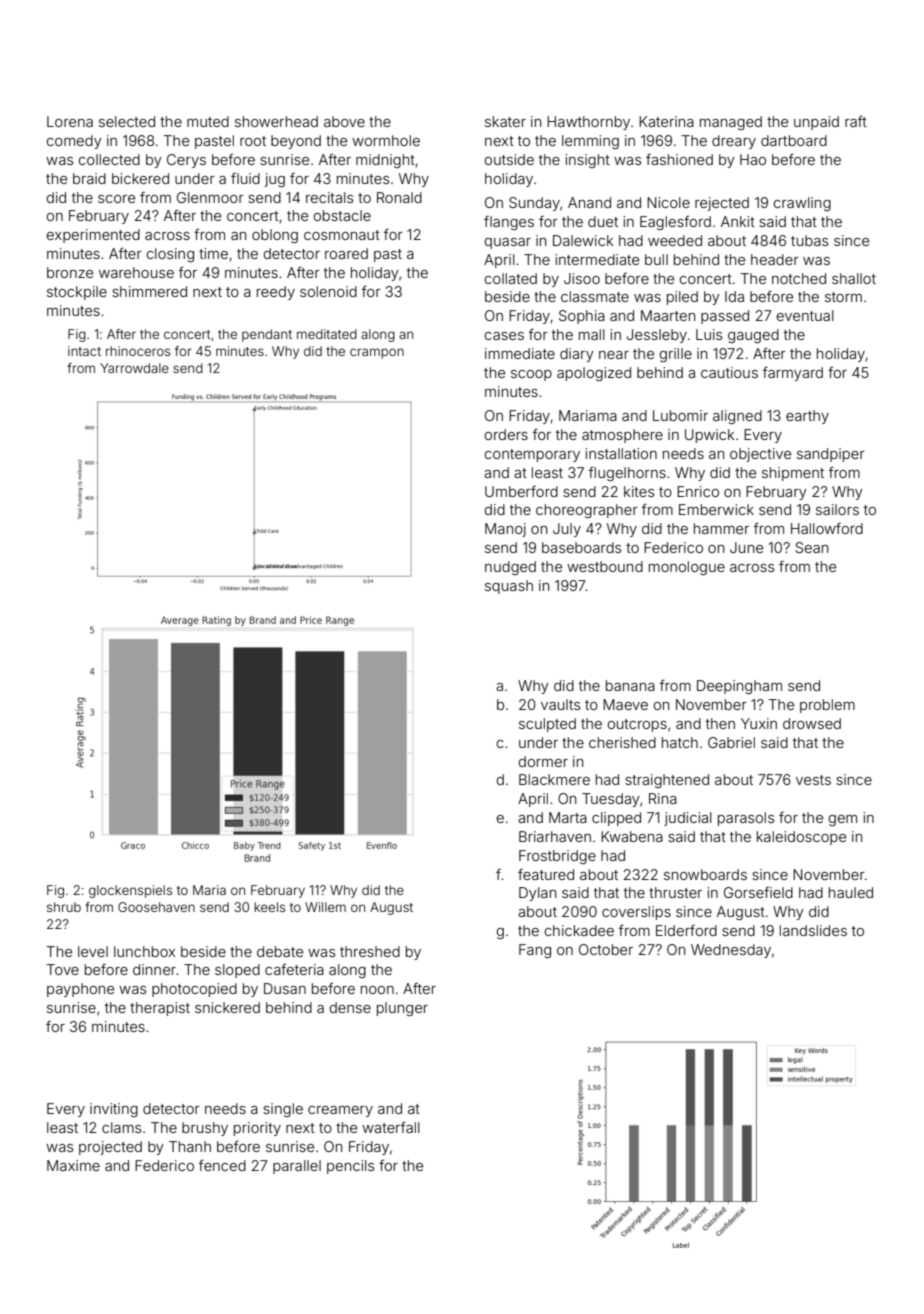 This document has height=1314, width=924. Describe the element at coordinates (130, 891) in the document. I see `glockenspiels` at that location.
